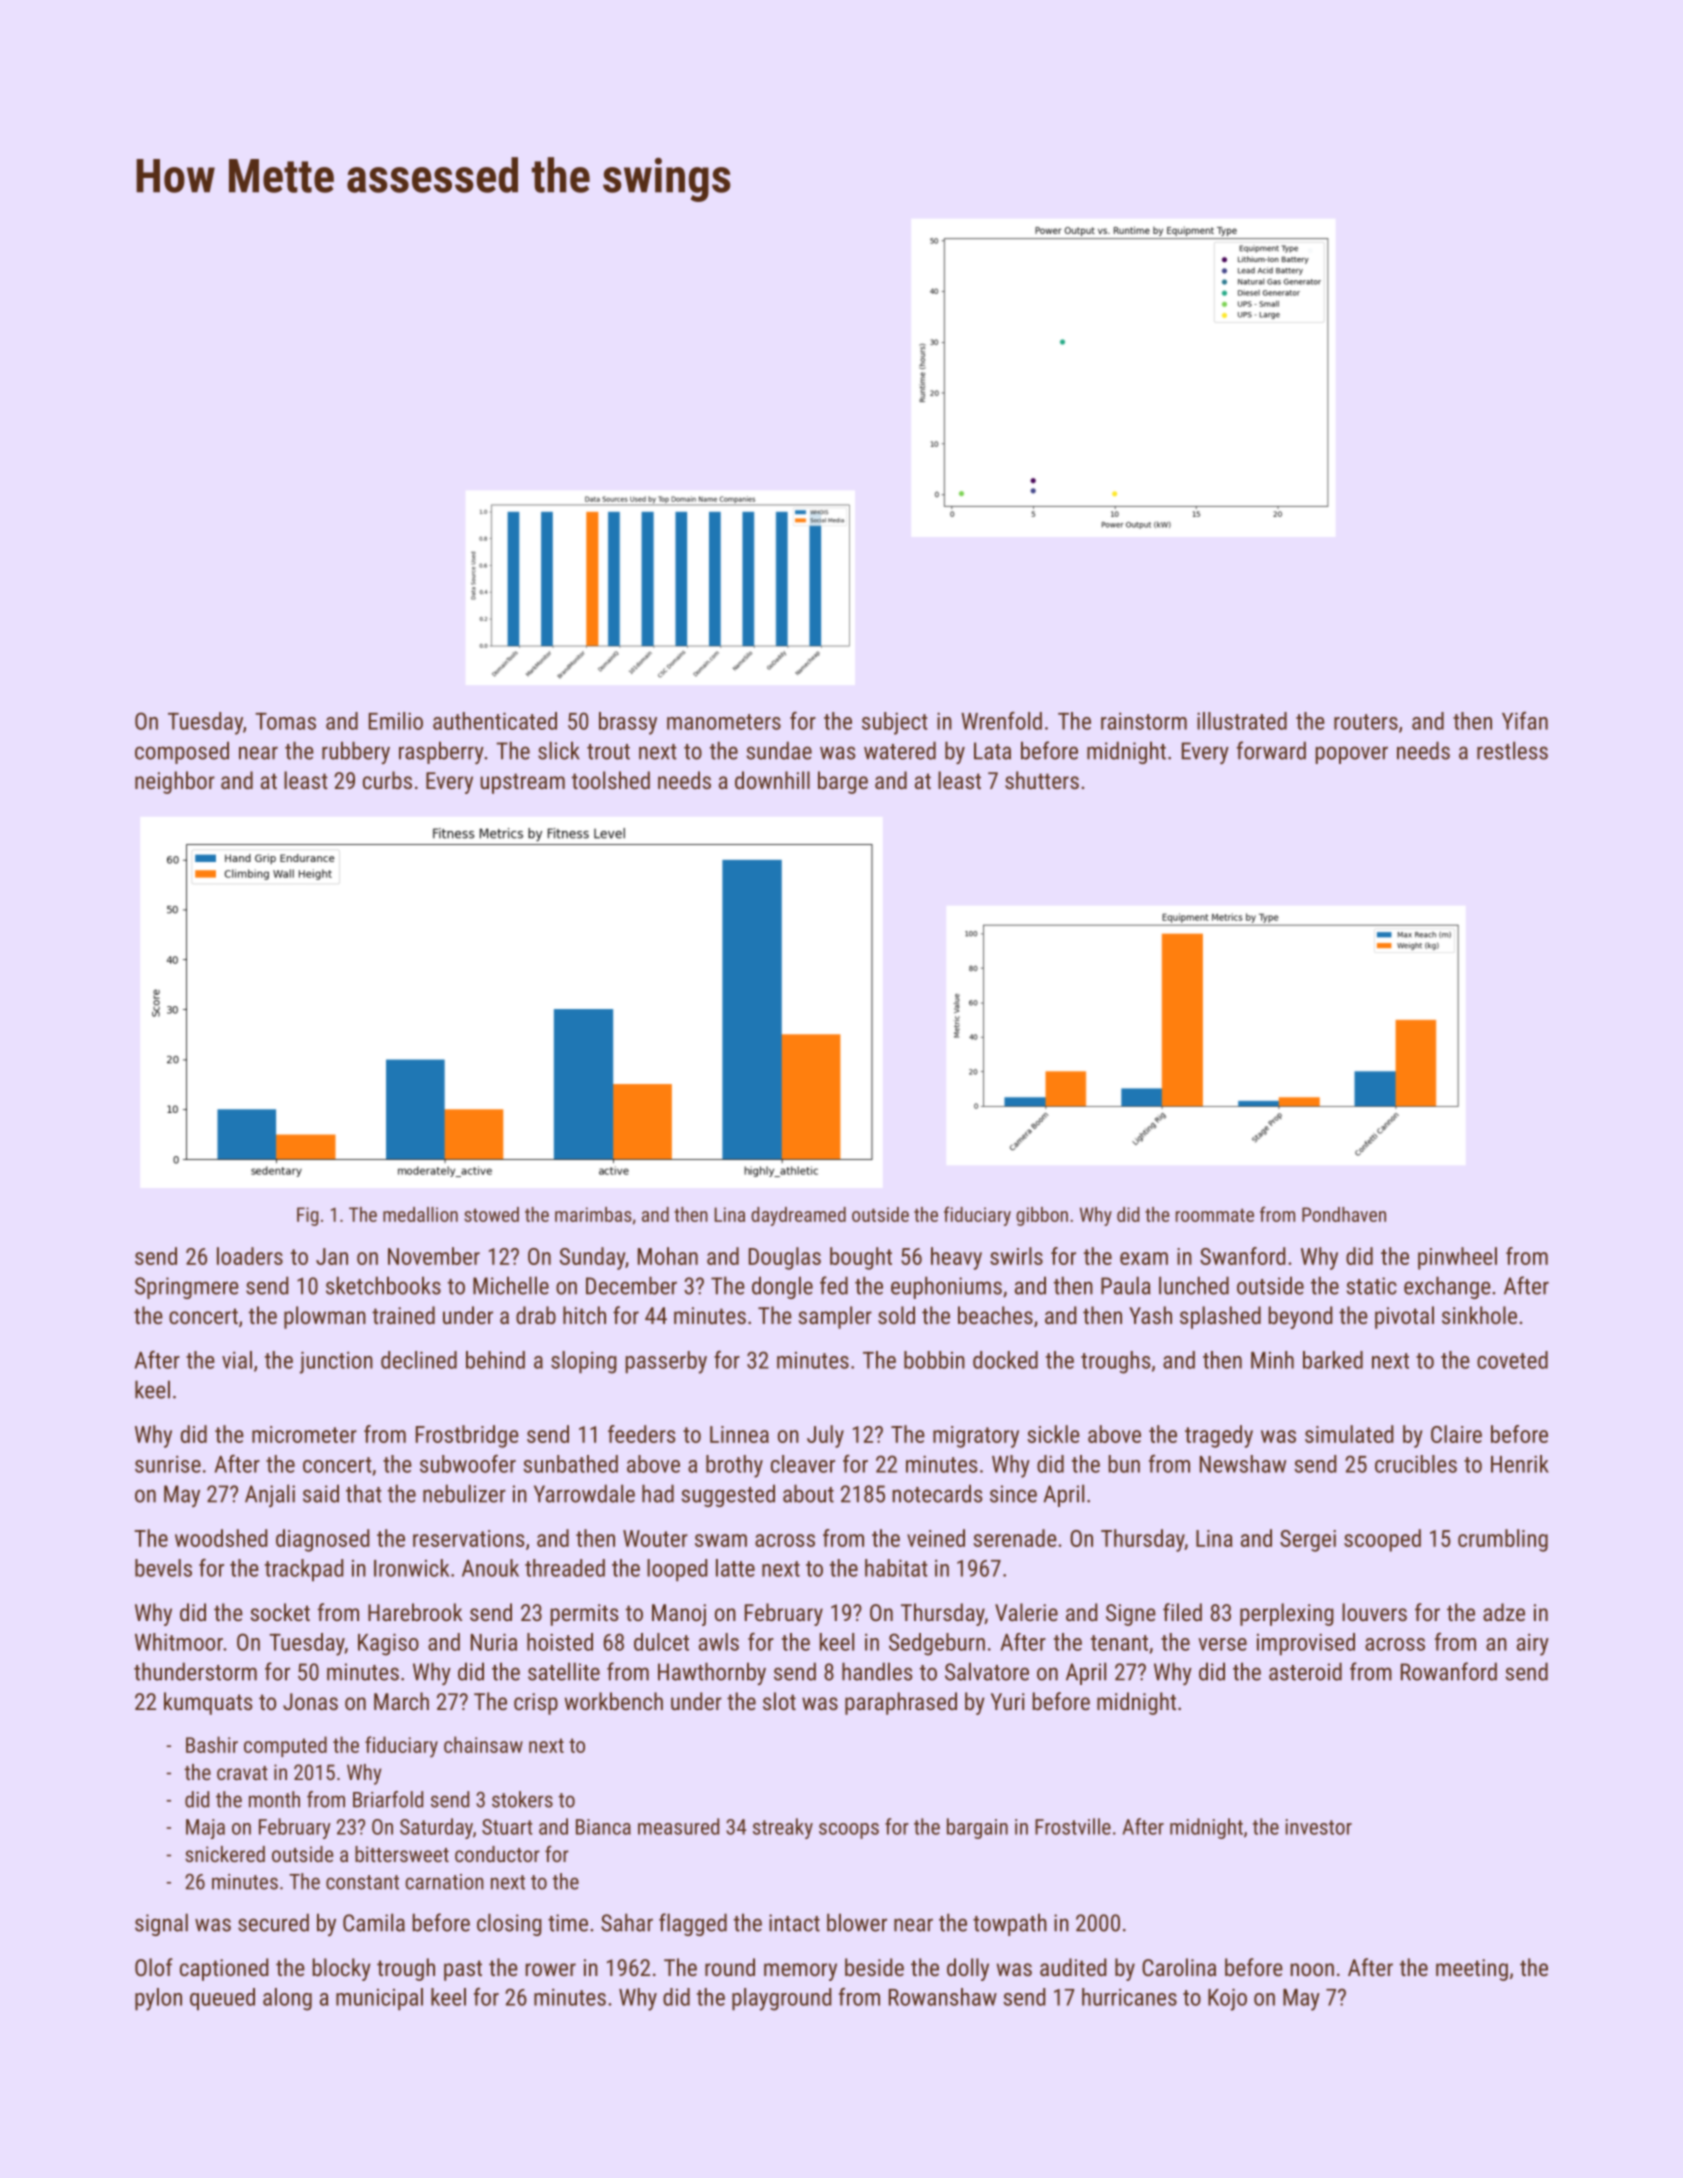  I want to click on marimbas, so click(593, 1214).
